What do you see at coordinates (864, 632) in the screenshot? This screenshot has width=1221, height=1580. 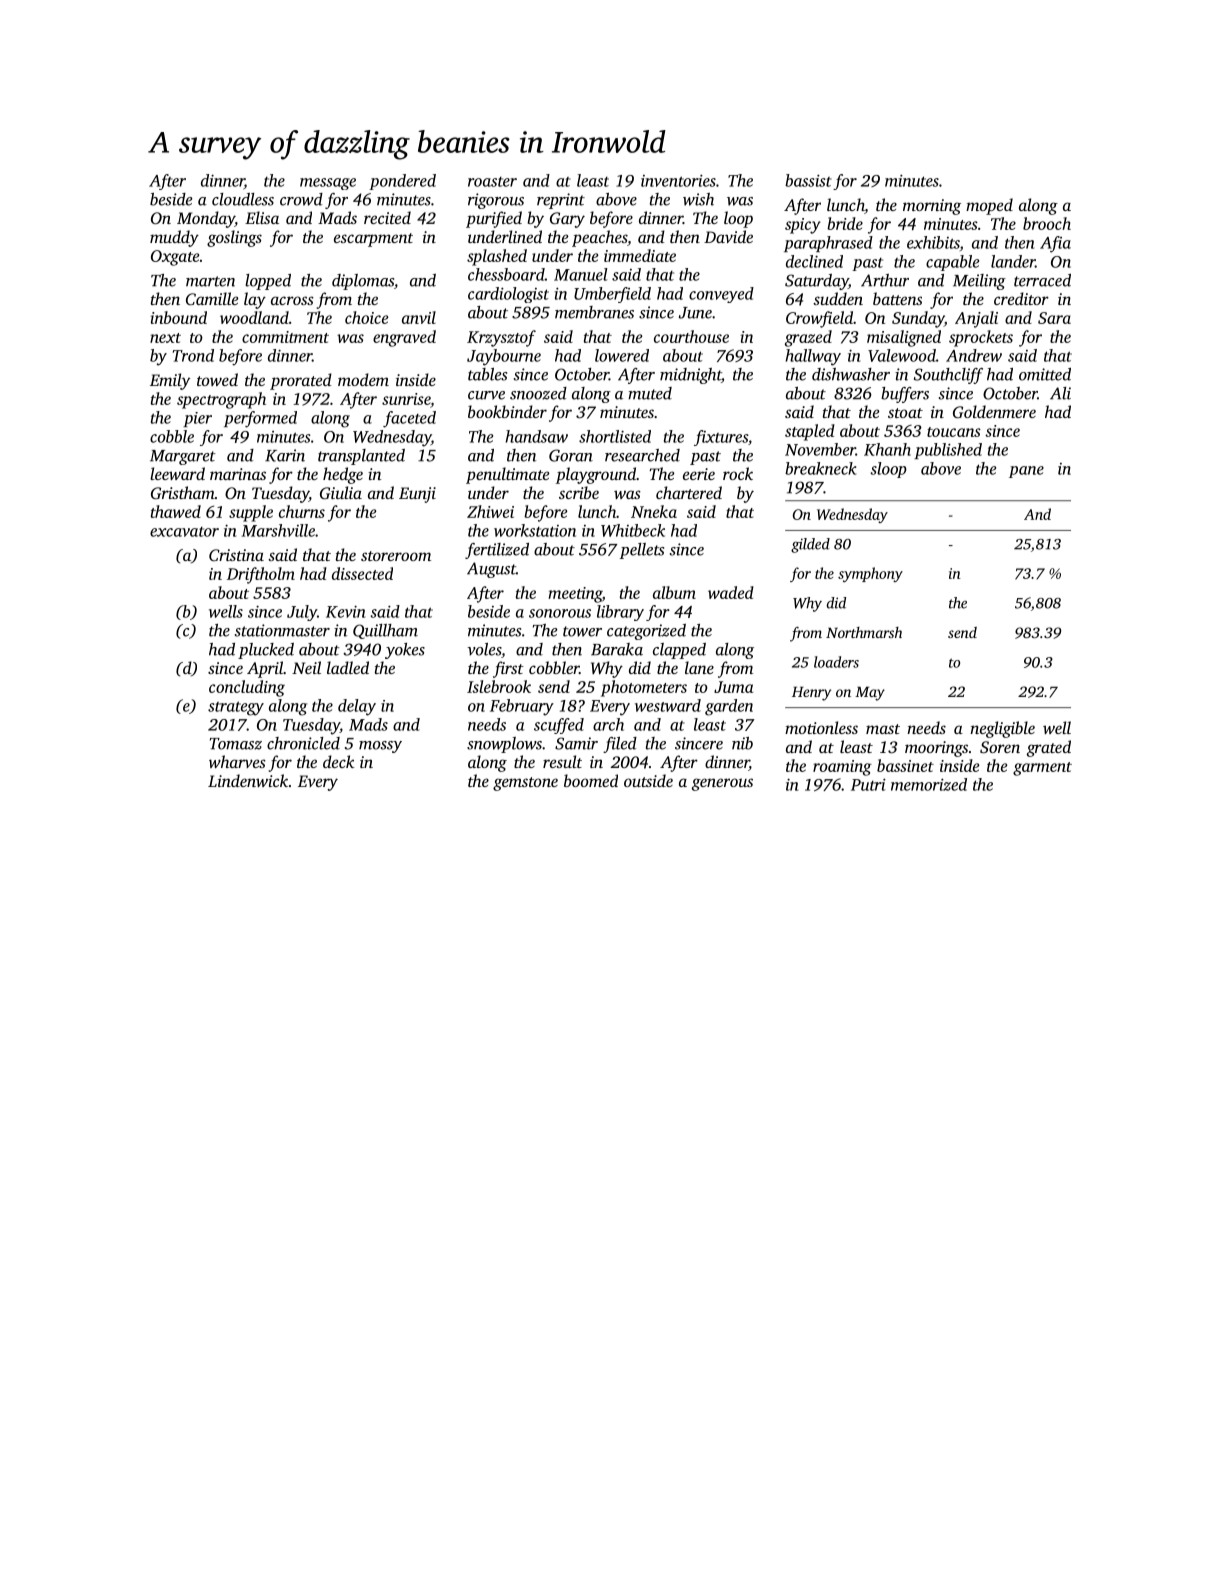 I see `Northmarsh` at bounding box center [864, 632].
